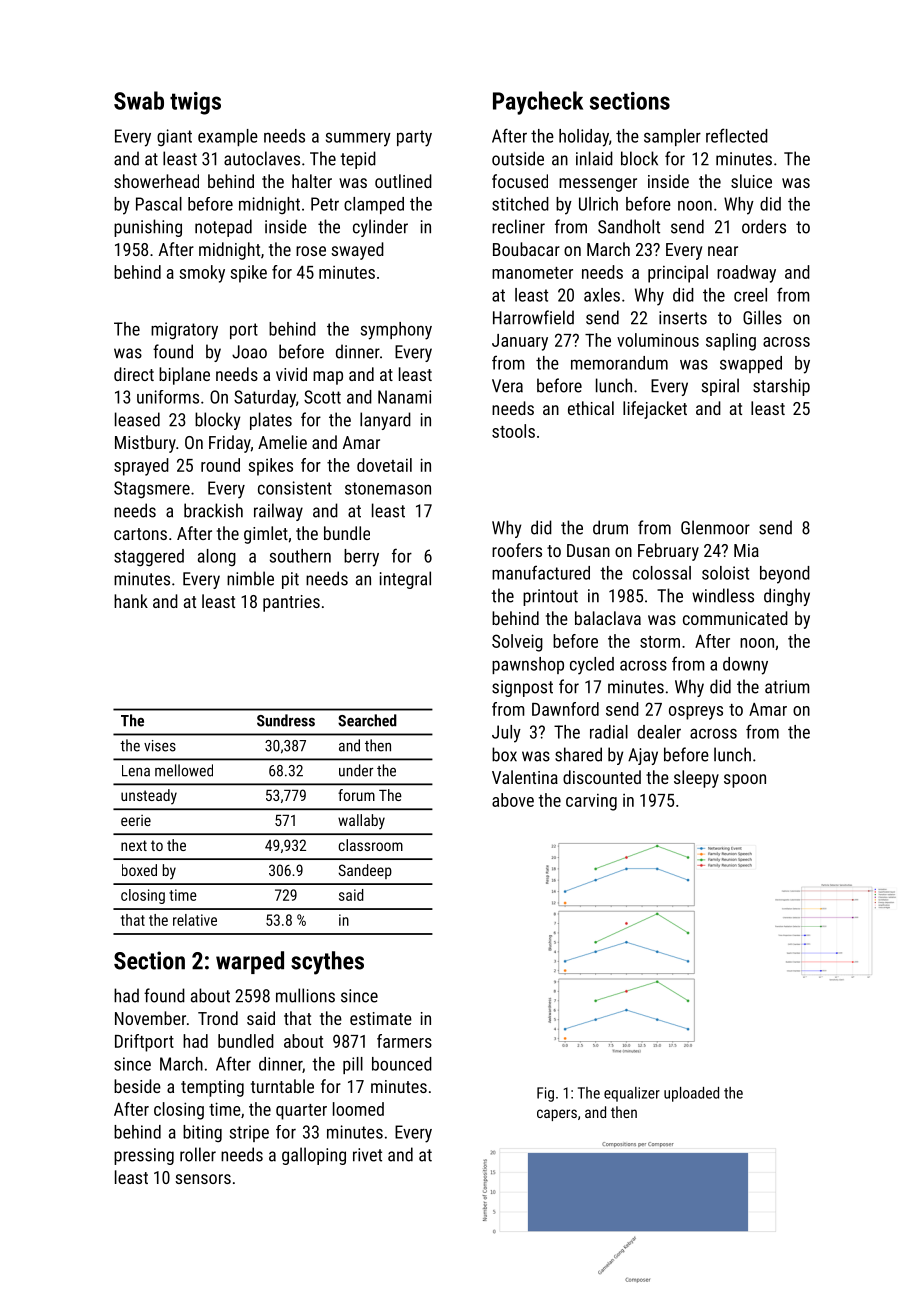  What do you see at coordinates (305, 995) in the page?
I see `mullions` at bounding box center [305, 995].
